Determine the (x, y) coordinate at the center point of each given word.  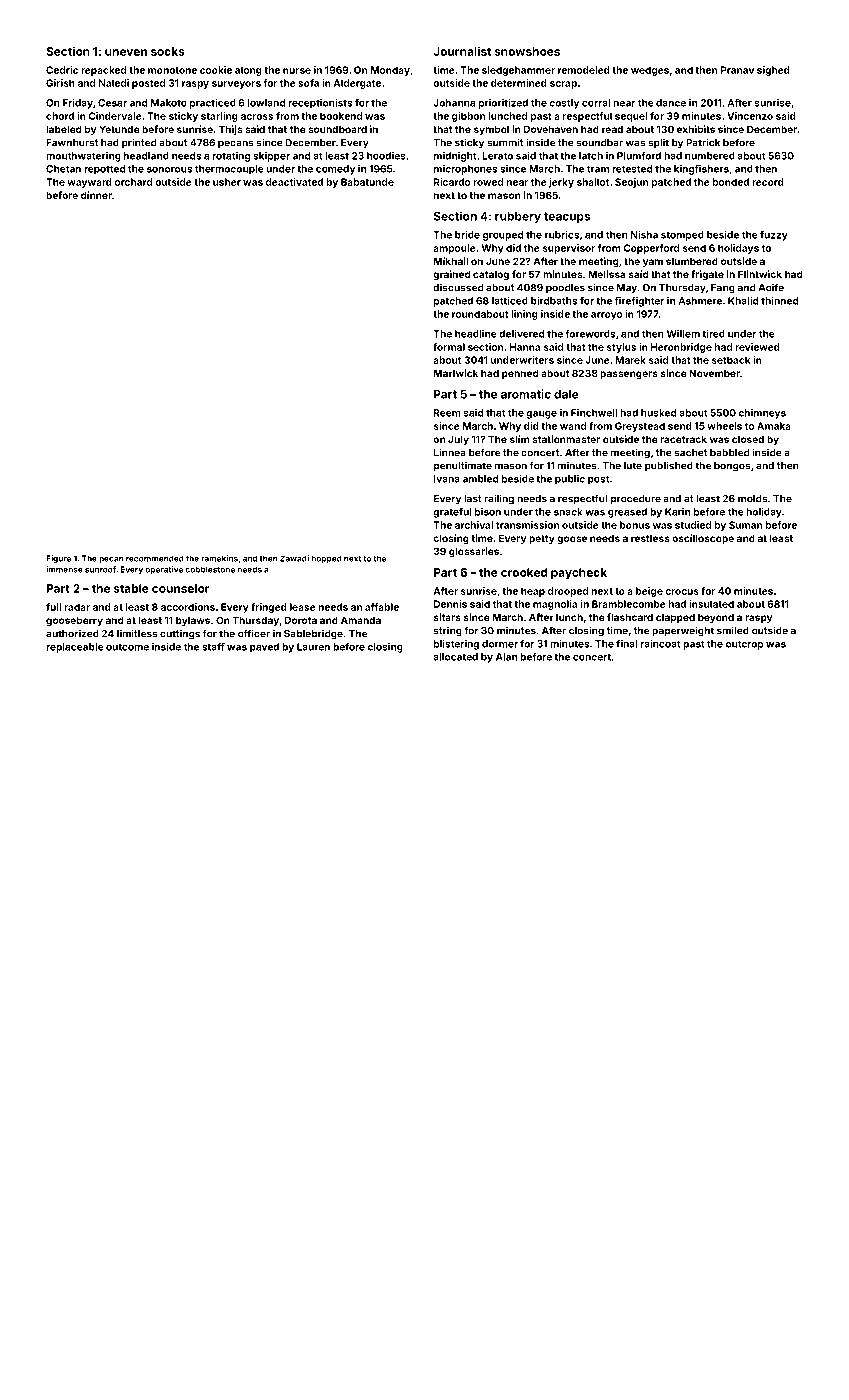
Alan (506, 657)
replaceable (75, 648)
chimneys (762, 414)
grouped (503, 236)
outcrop (744, 645)
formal (449, 347)
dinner (96, 195)
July (458, 440)
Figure (58, 559)
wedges (650, 71)
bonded (731, 182)
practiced (213, 104)
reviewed (757, 347)
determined (519, 83)
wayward (89, 183)
